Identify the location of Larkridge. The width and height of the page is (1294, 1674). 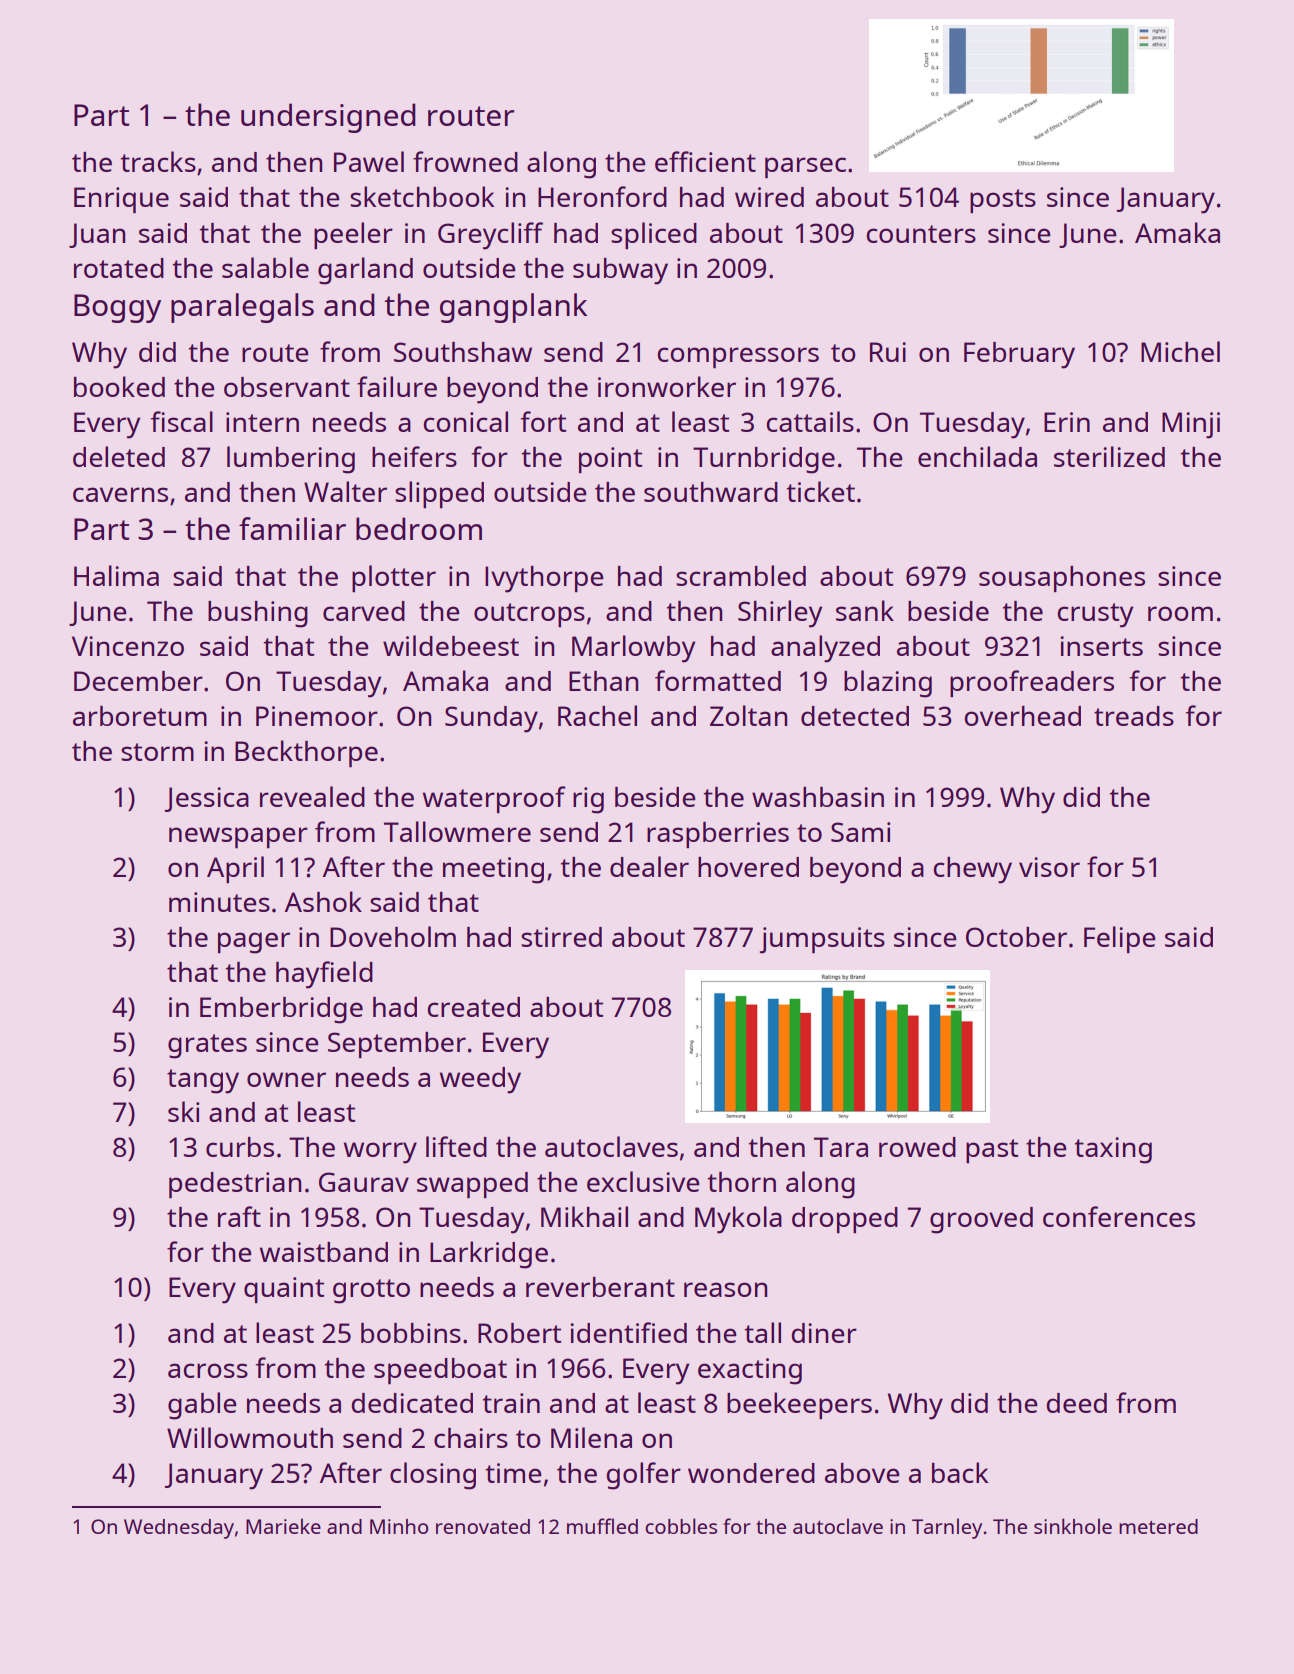
(489, 1255).
